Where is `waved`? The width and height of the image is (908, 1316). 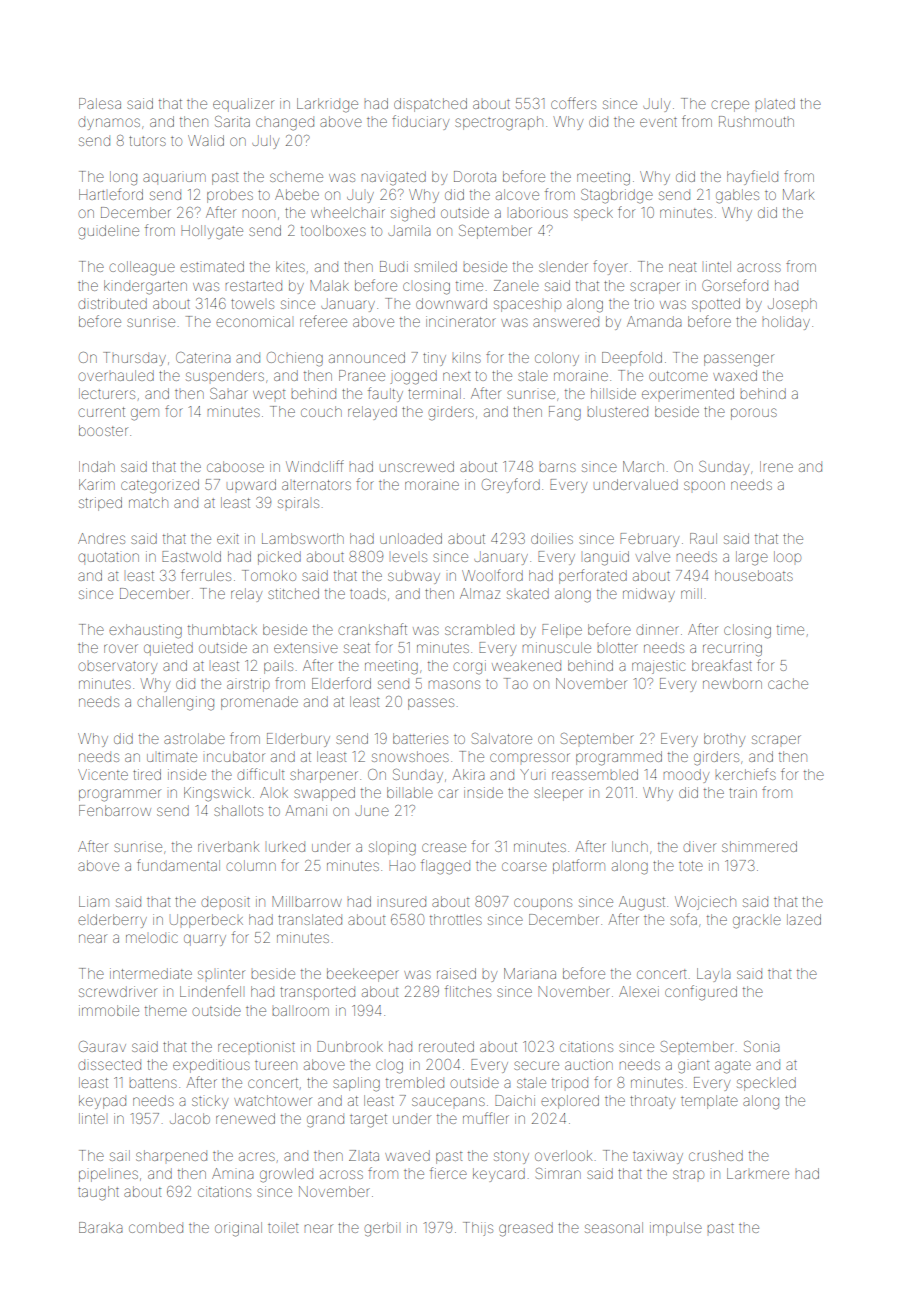 waved is located at coordinates (407, 1155).
